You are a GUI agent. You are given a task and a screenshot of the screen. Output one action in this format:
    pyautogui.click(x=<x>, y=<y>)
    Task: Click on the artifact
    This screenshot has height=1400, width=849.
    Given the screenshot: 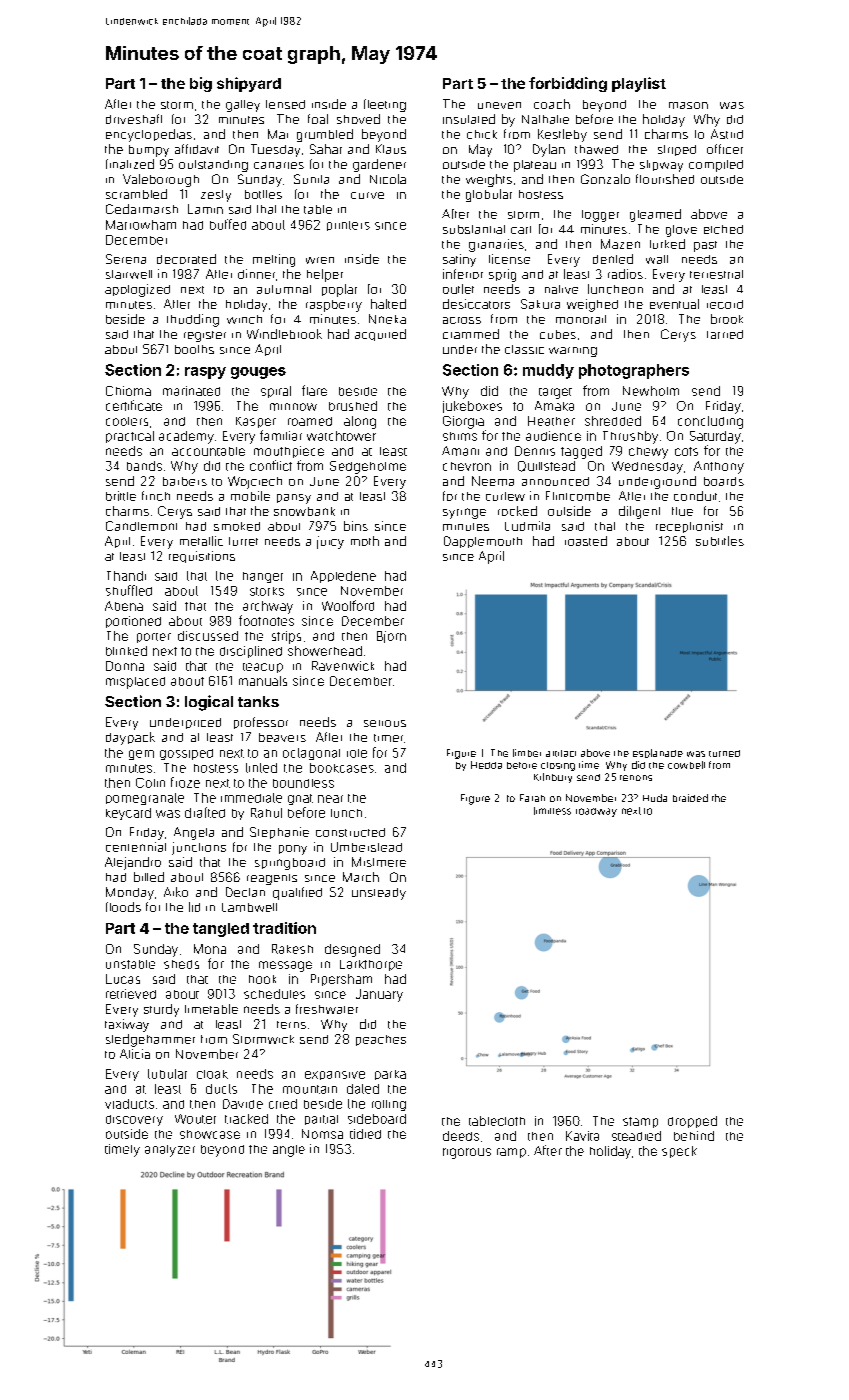 What is the action you would take?
    pyautogui.click(x=561, y=753)
